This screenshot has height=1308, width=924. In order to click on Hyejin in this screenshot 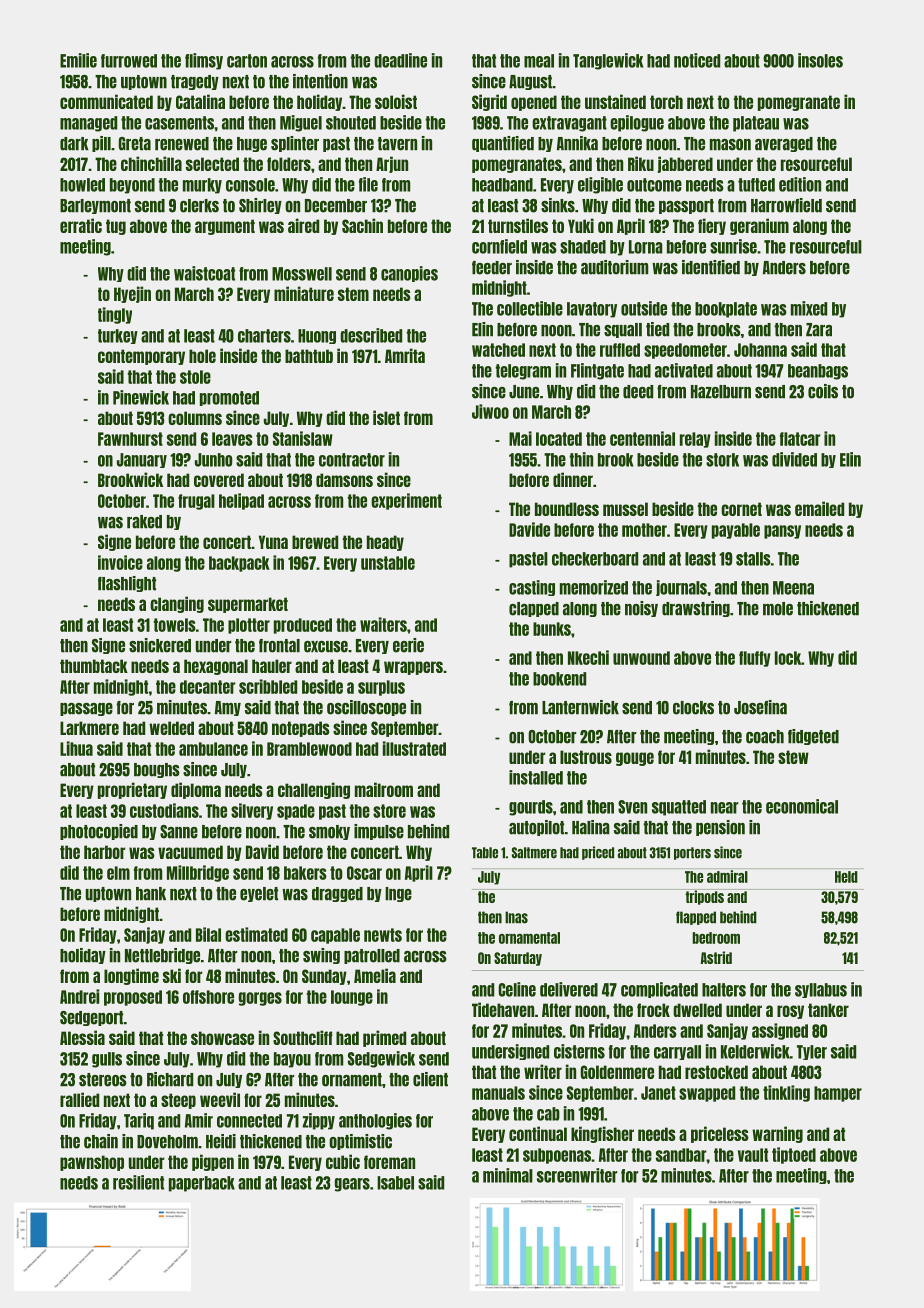, I will do `click(132, 294)`.
